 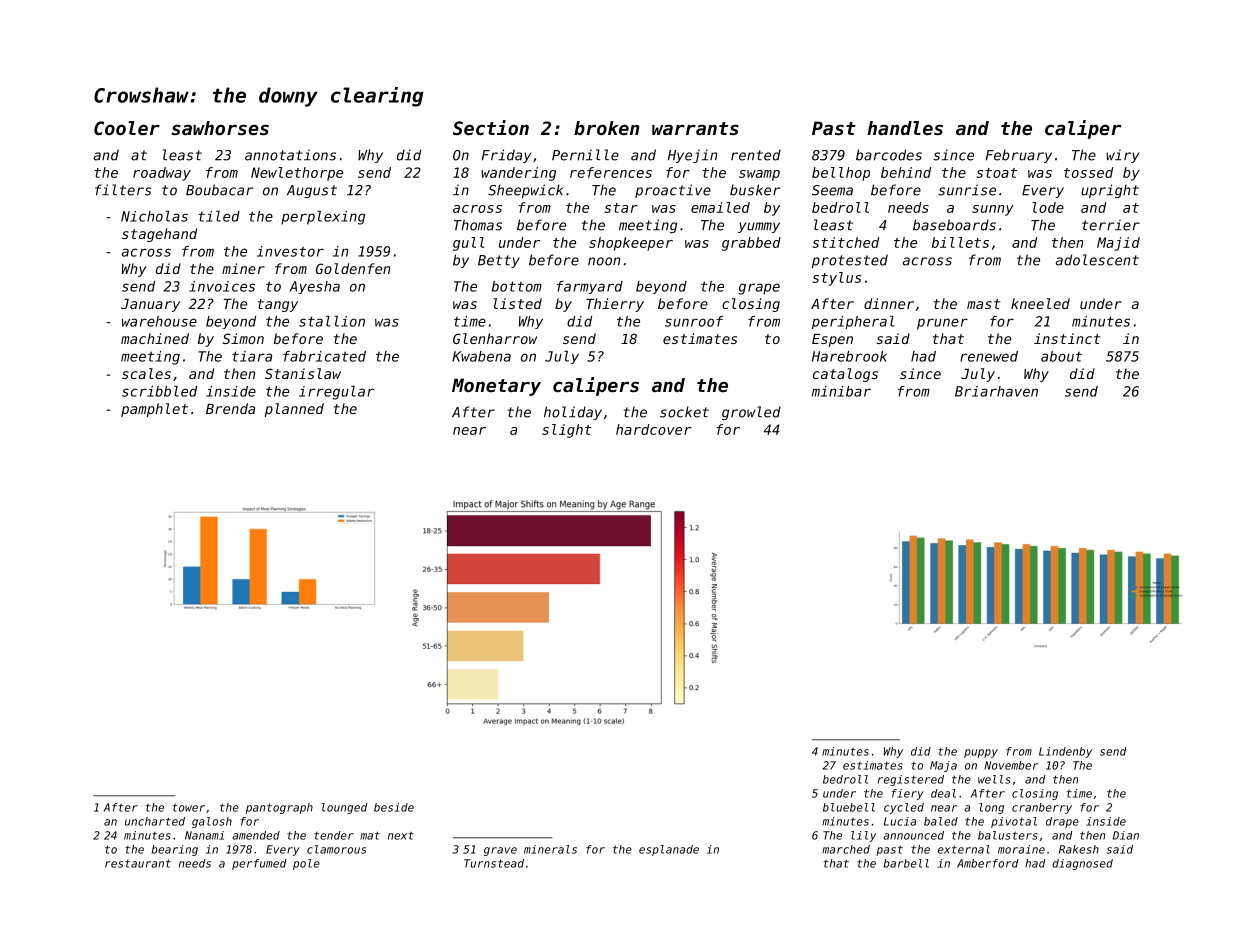 What do you see at coordinates (996, 391) in the screenshot?
I see `Briarhaven` at bounding box center [996, 391].
